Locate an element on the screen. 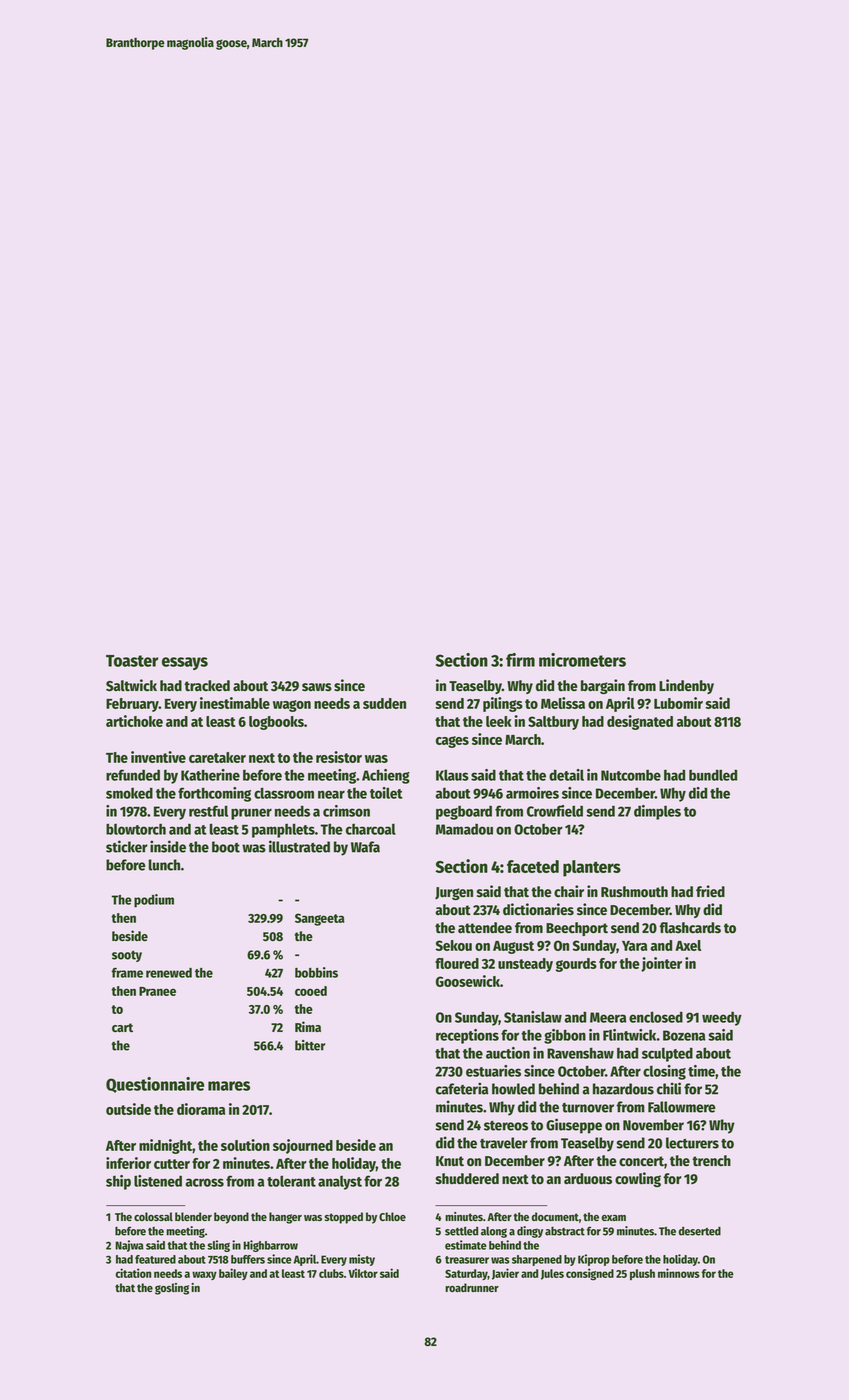 The width and height of the screenshot is (849, 1400). cart is located at coordinates (122, 1027).
